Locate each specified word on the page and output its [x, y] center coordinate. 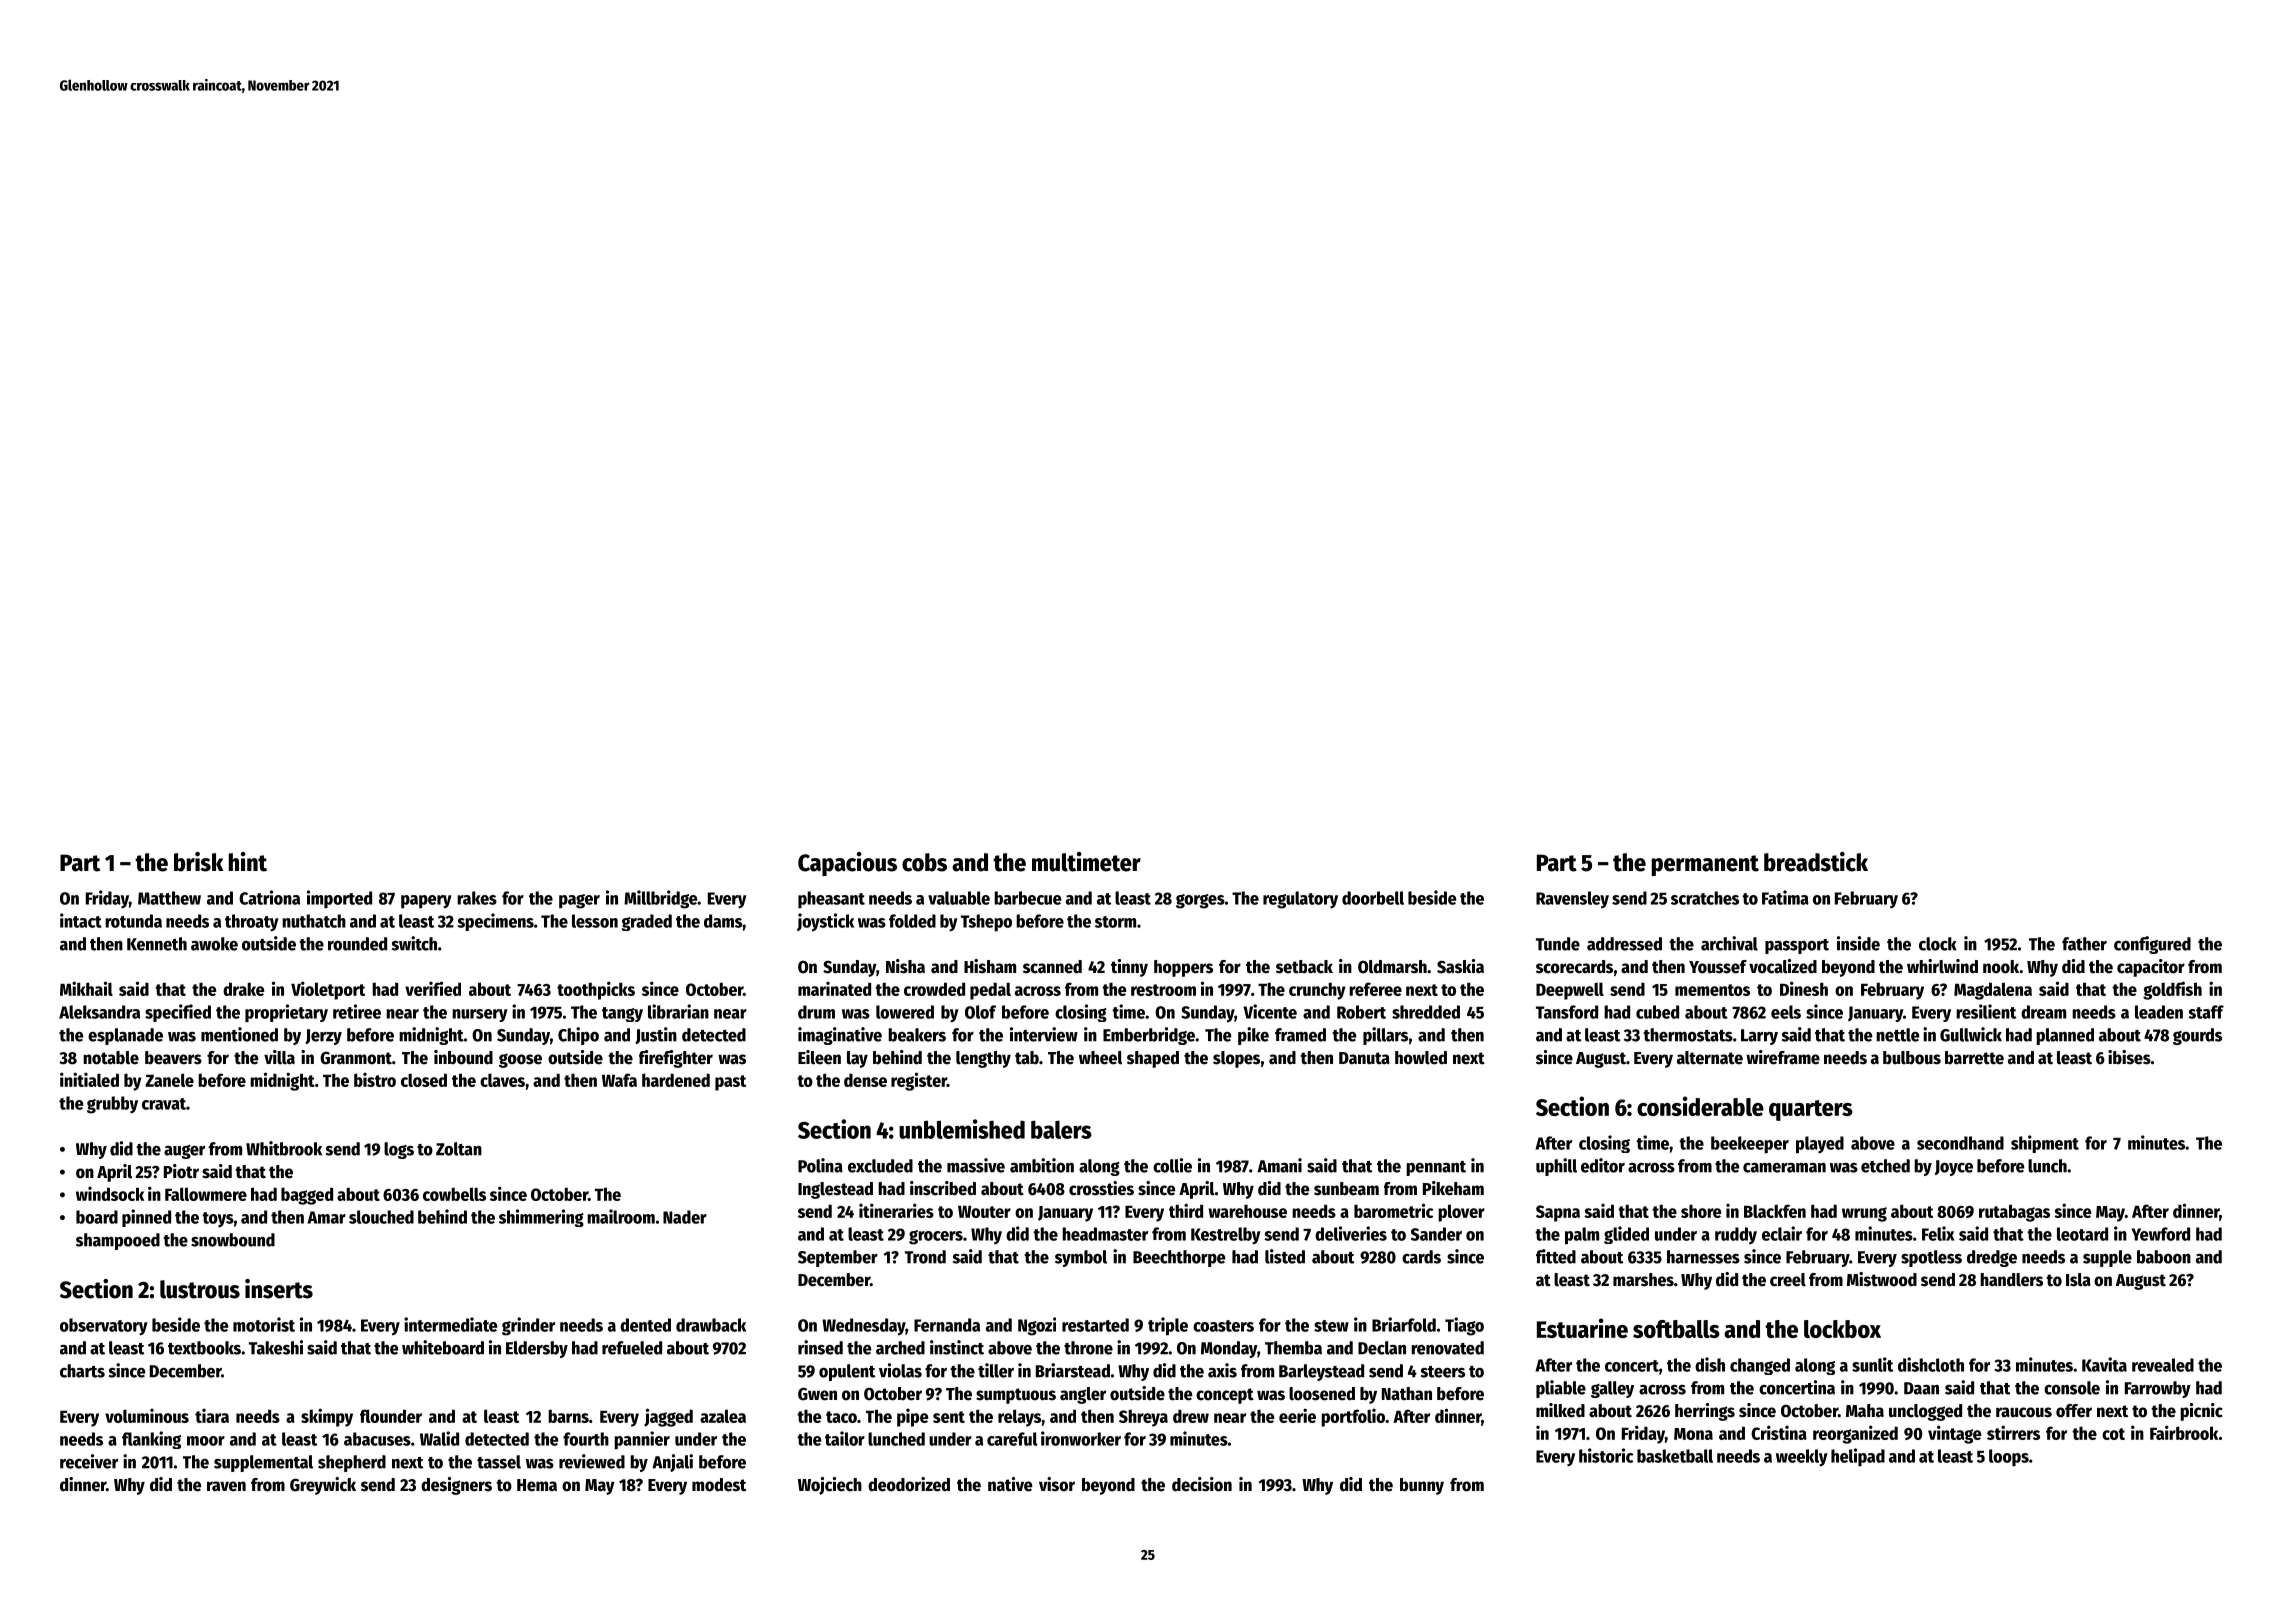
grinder [528, 1326]
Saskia [1460, 966]
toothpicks [596, 990]
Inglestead [835, 1190]
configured [2152, 945]
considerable [1700, 1106]
